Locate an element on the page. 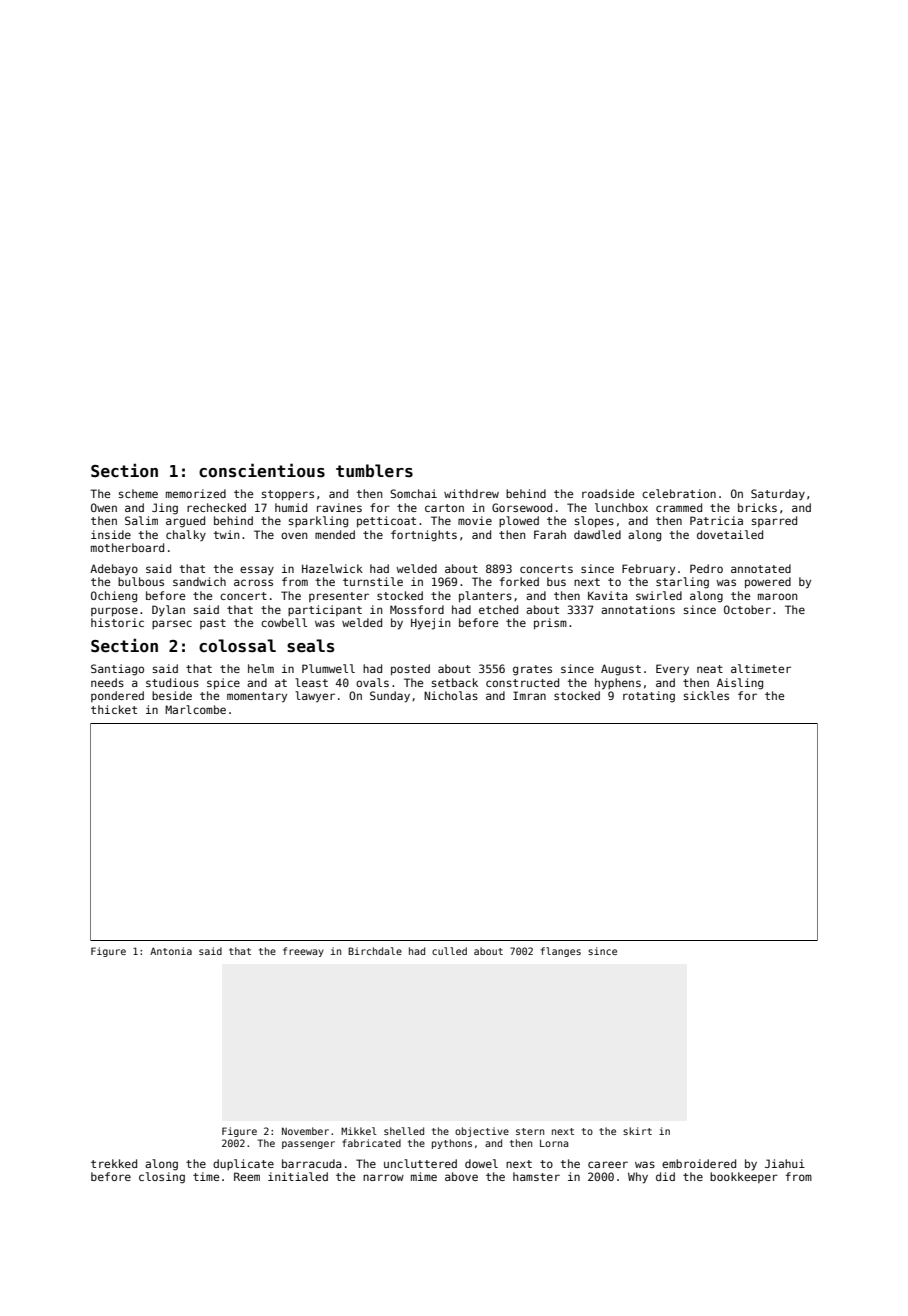 This document has height=1316, width=908. roadside is located at coordinates (608, 493).
